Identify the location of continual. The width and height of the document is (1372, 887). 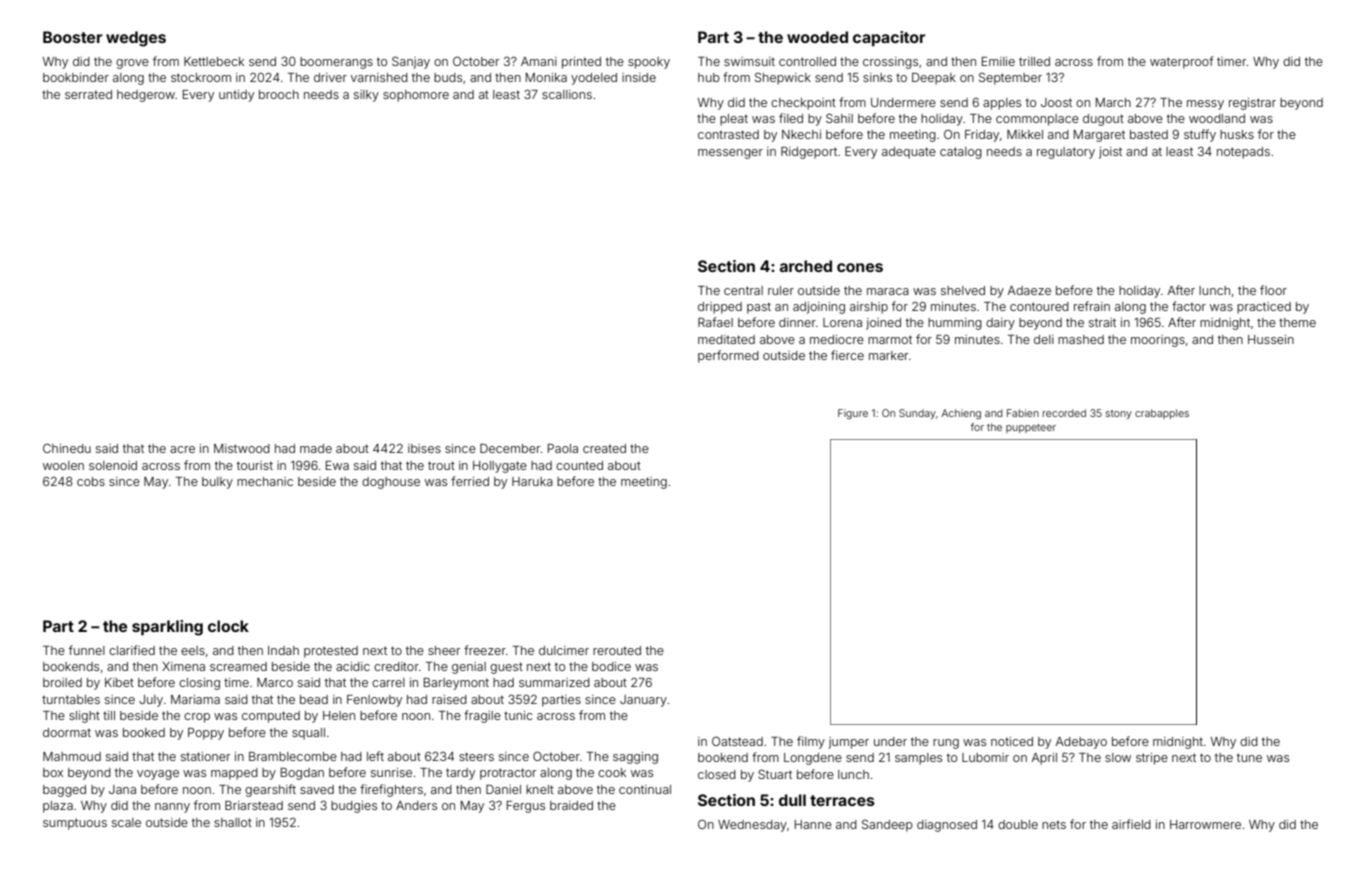
(645, 789).
